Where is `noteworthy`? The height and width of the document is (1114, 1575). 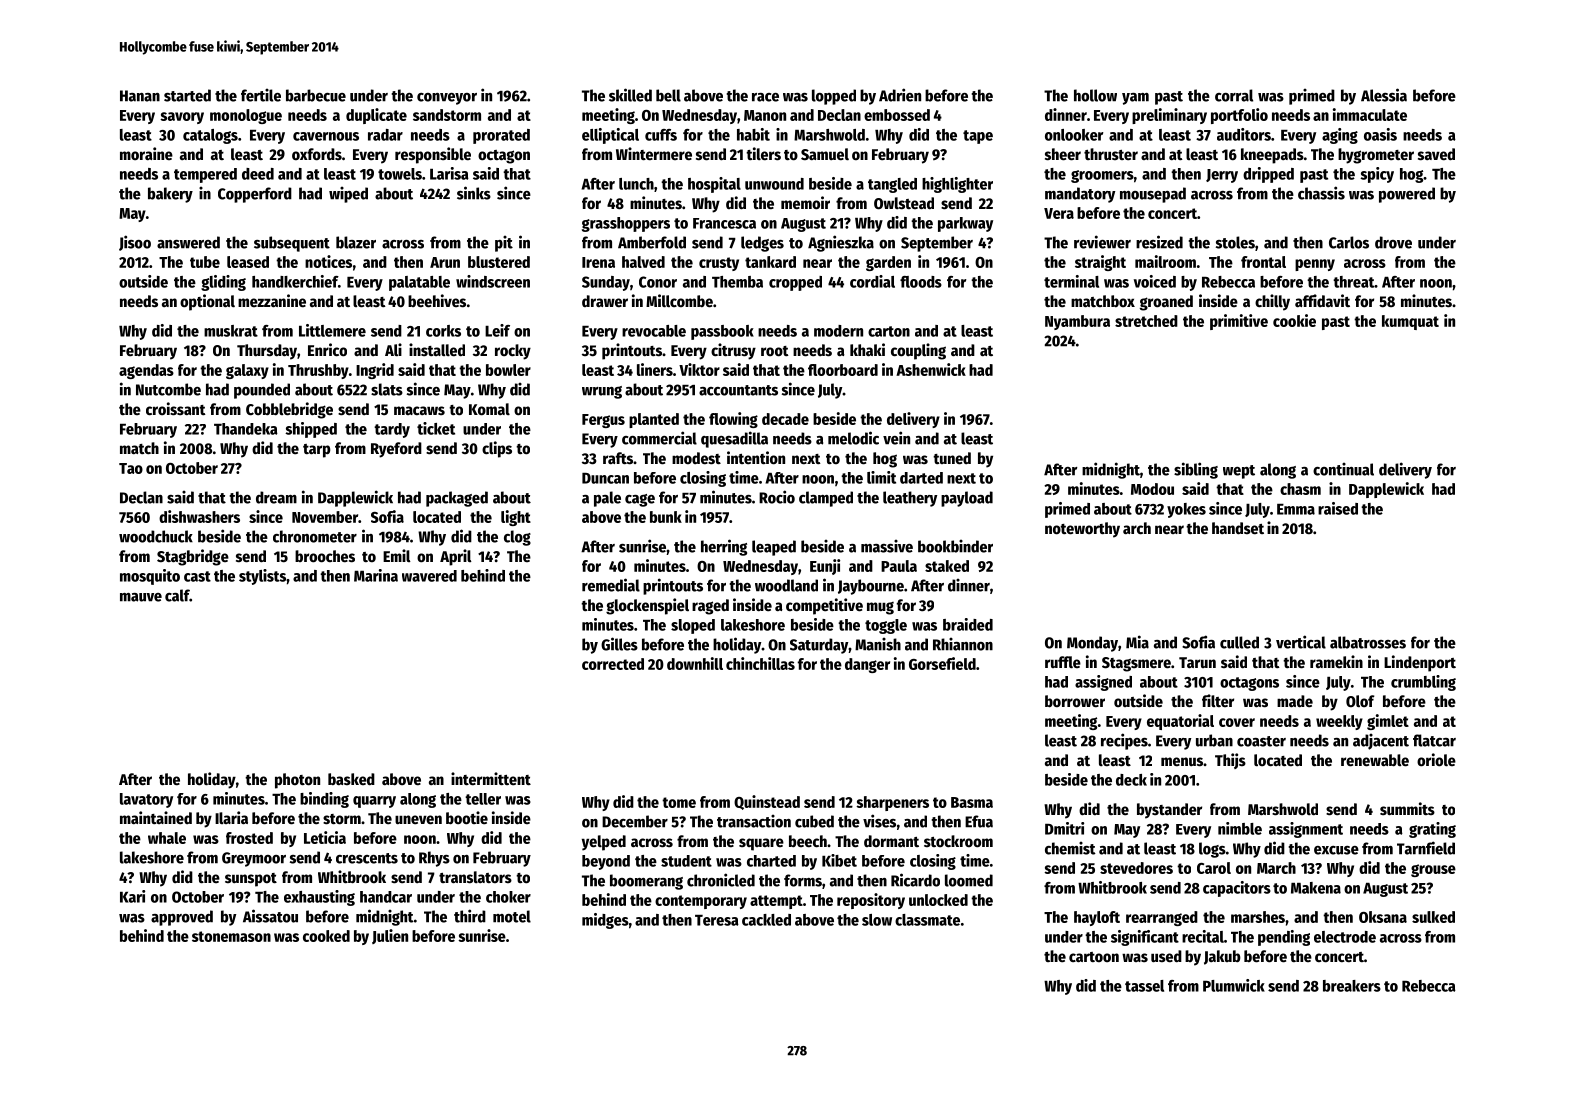 noteworthy is located at coordinates (1082, 530).
